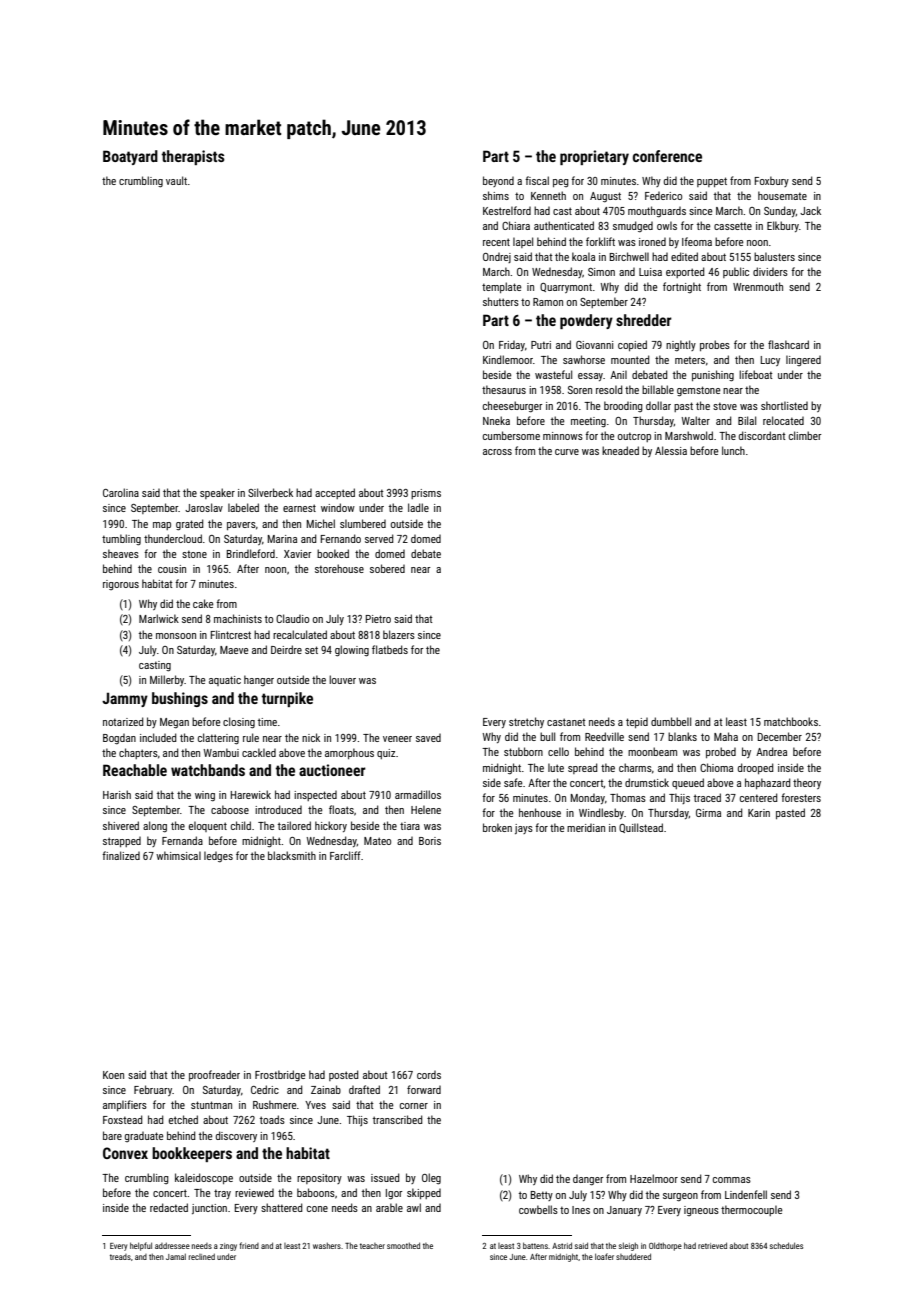  I want to click on lingered, so click(803, 360).
